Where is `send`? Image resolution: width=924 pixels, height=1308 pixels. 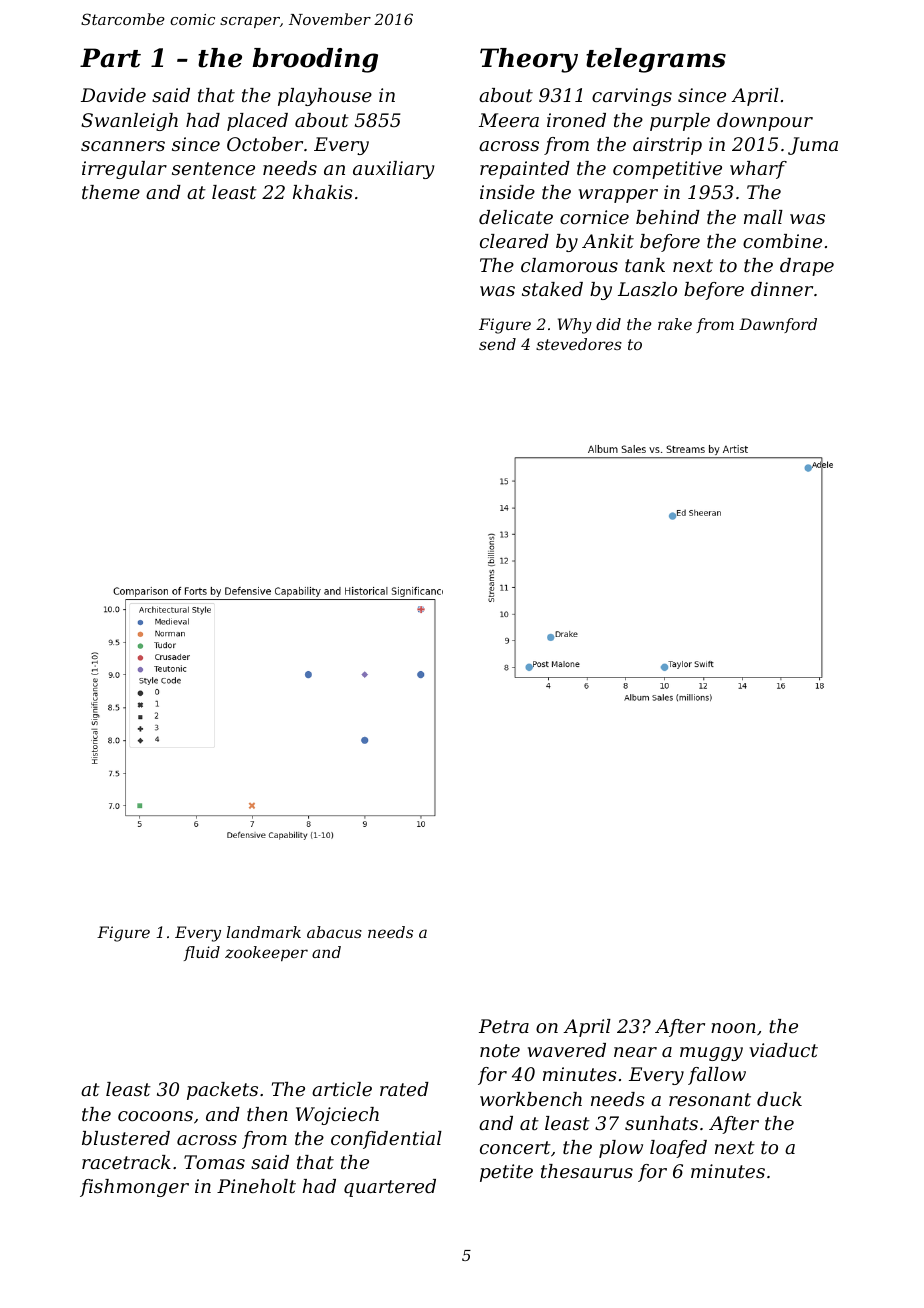 send is located at coordinates (497, 344).
